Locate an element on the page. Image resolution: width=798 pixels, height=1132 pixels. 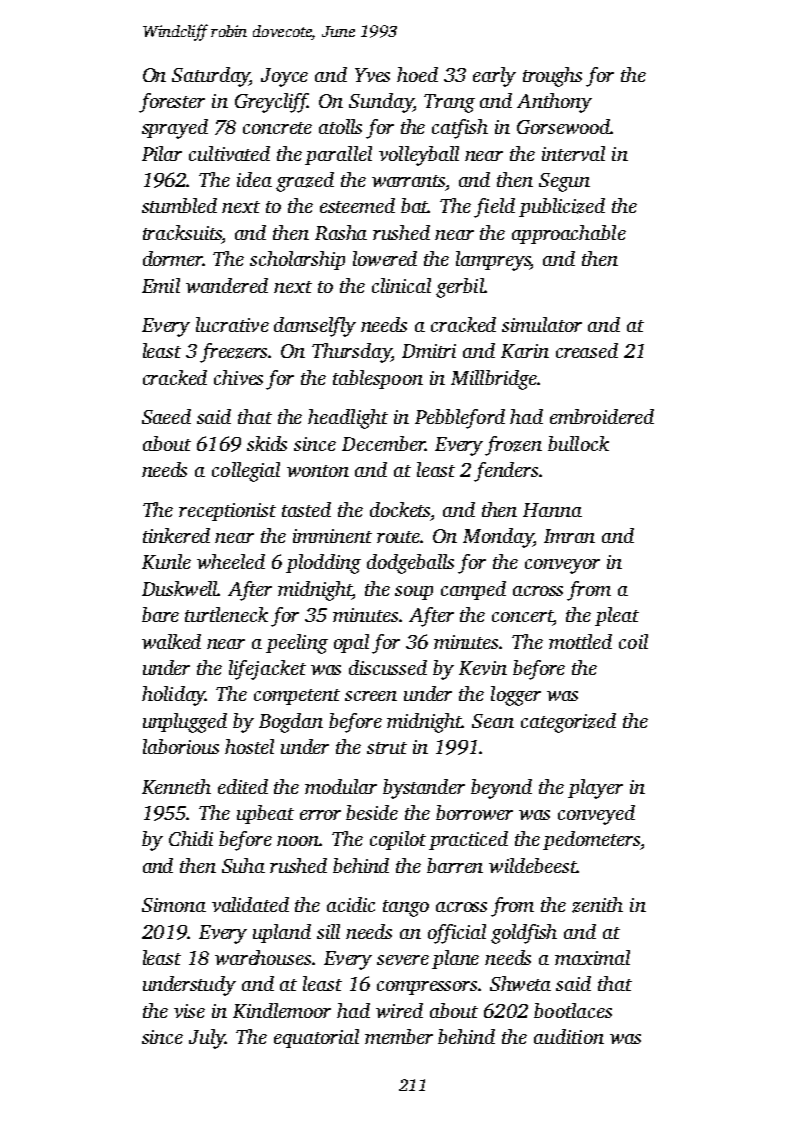
screen is located at coordinates (371, 696).
